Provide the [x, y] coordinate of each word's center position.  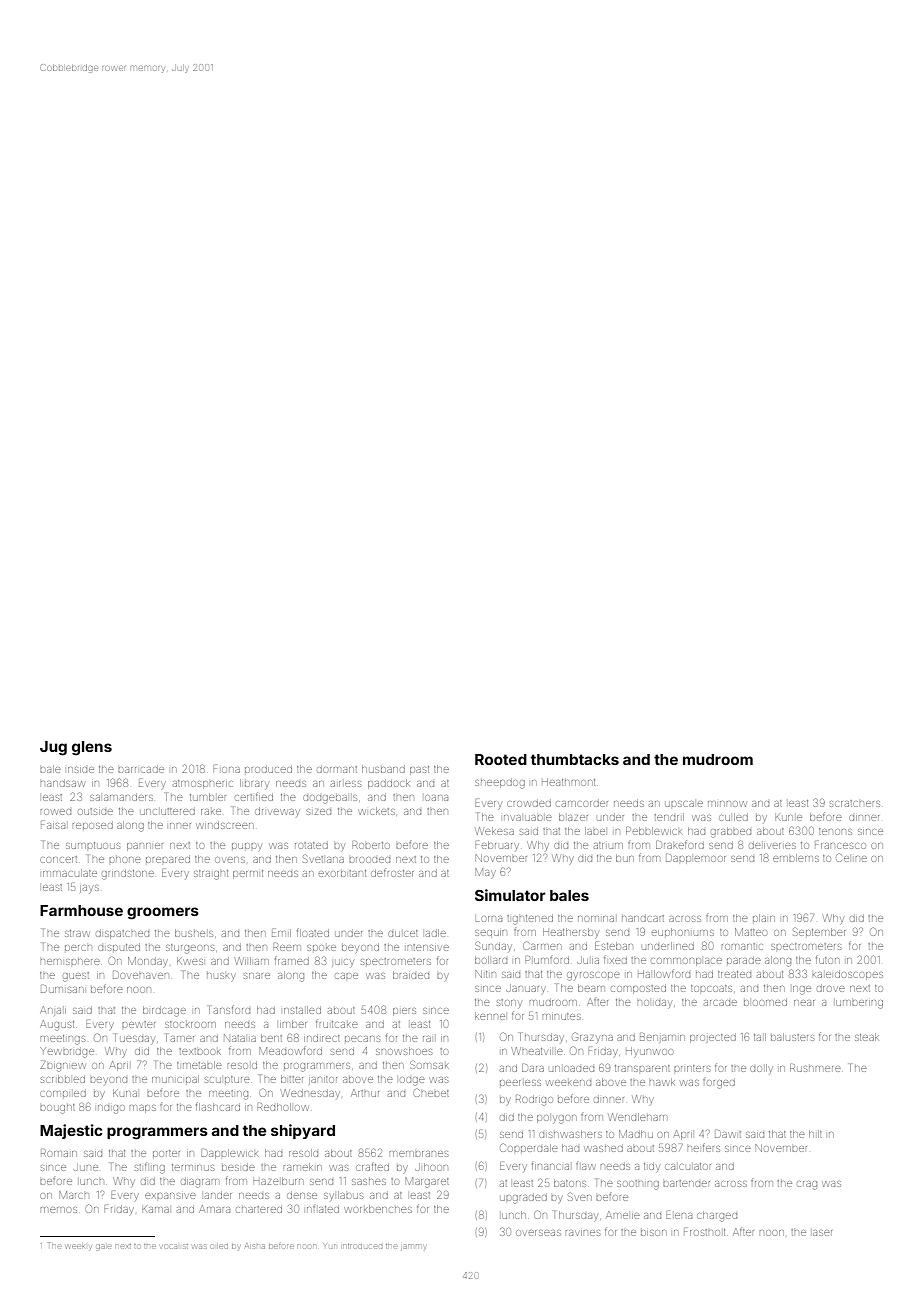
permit [248, 874]
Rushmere [815, 1068]
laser [822, 1233]
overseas [538, 1233]
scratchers [855, 803]
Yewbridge [67, 1052]
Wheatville [537, 1051]
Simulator [510, 895]
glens [92, 748]
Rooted [501, 759]
